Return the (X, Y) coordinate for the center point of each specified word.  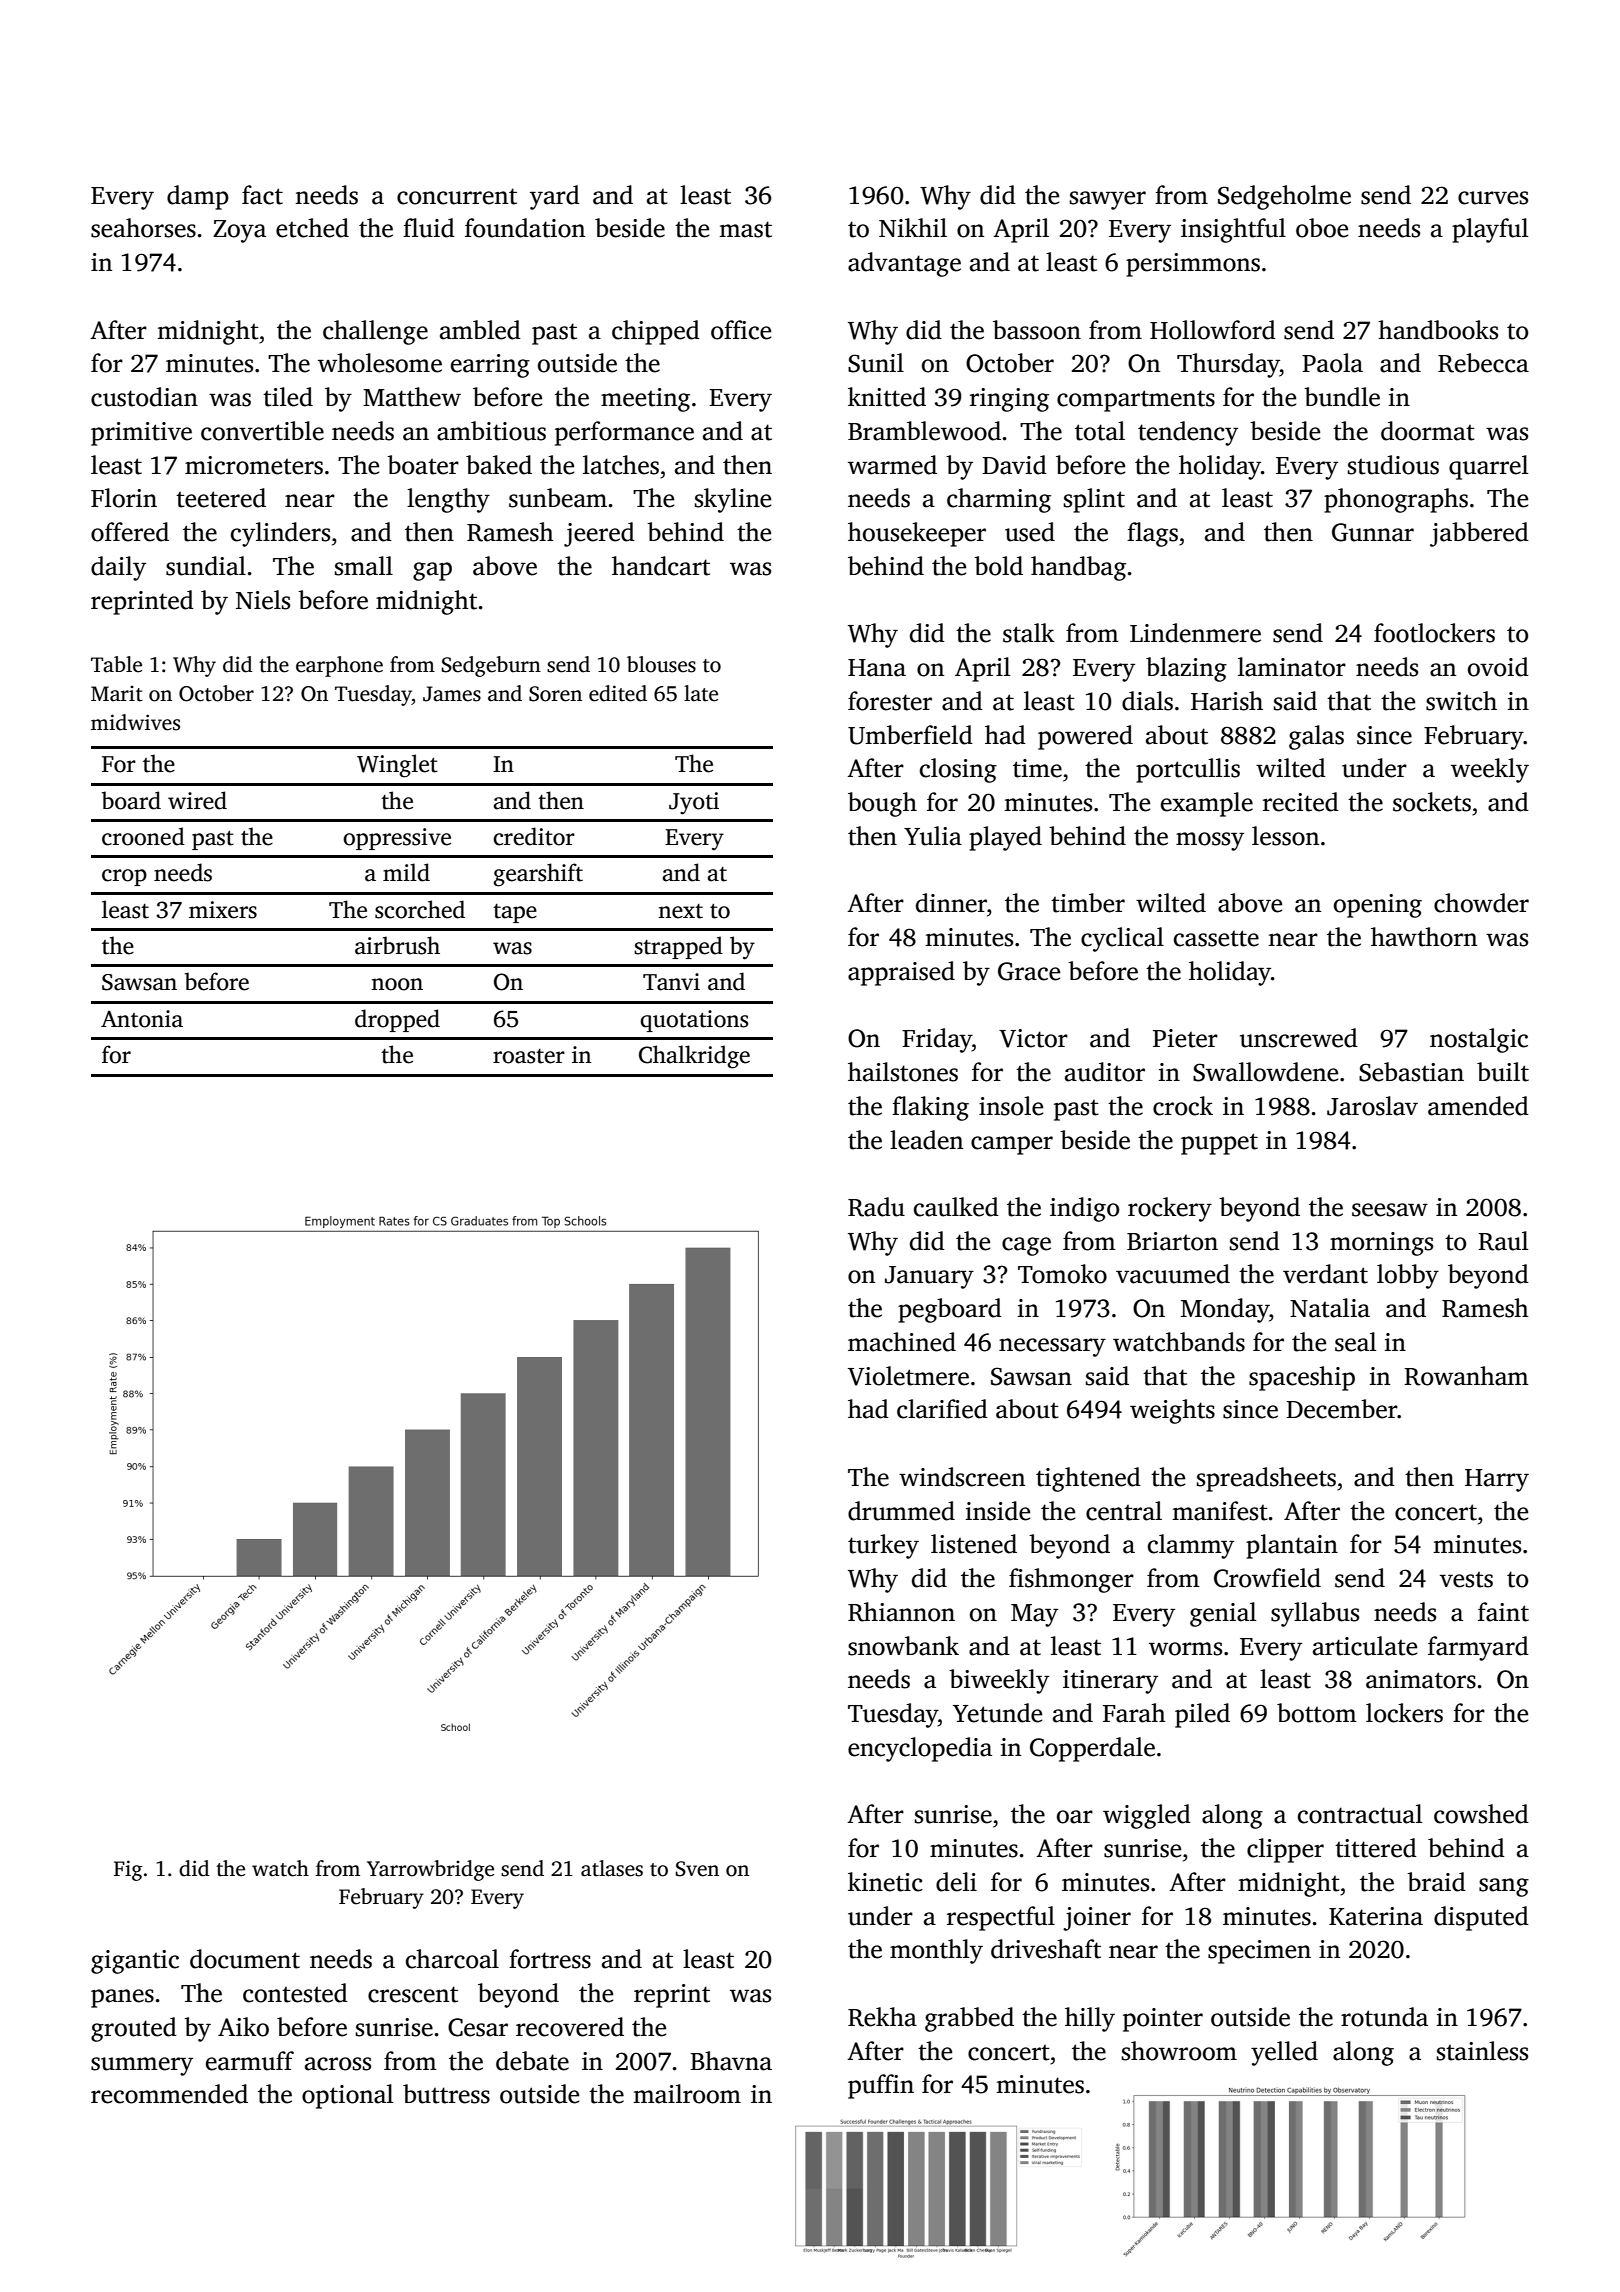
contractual (1360, 1814)
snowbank (903, 1646)
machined (902, 1342)
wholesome (380, 363)
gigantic (135, 1962)
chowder (1481, 903)
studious (1393, 465)
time (1037, 768)
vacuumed (1173, 1274)
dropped (397, 1020)
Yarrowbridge (430, 1870)
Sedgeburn (491, 666)
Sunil (876, 363)
